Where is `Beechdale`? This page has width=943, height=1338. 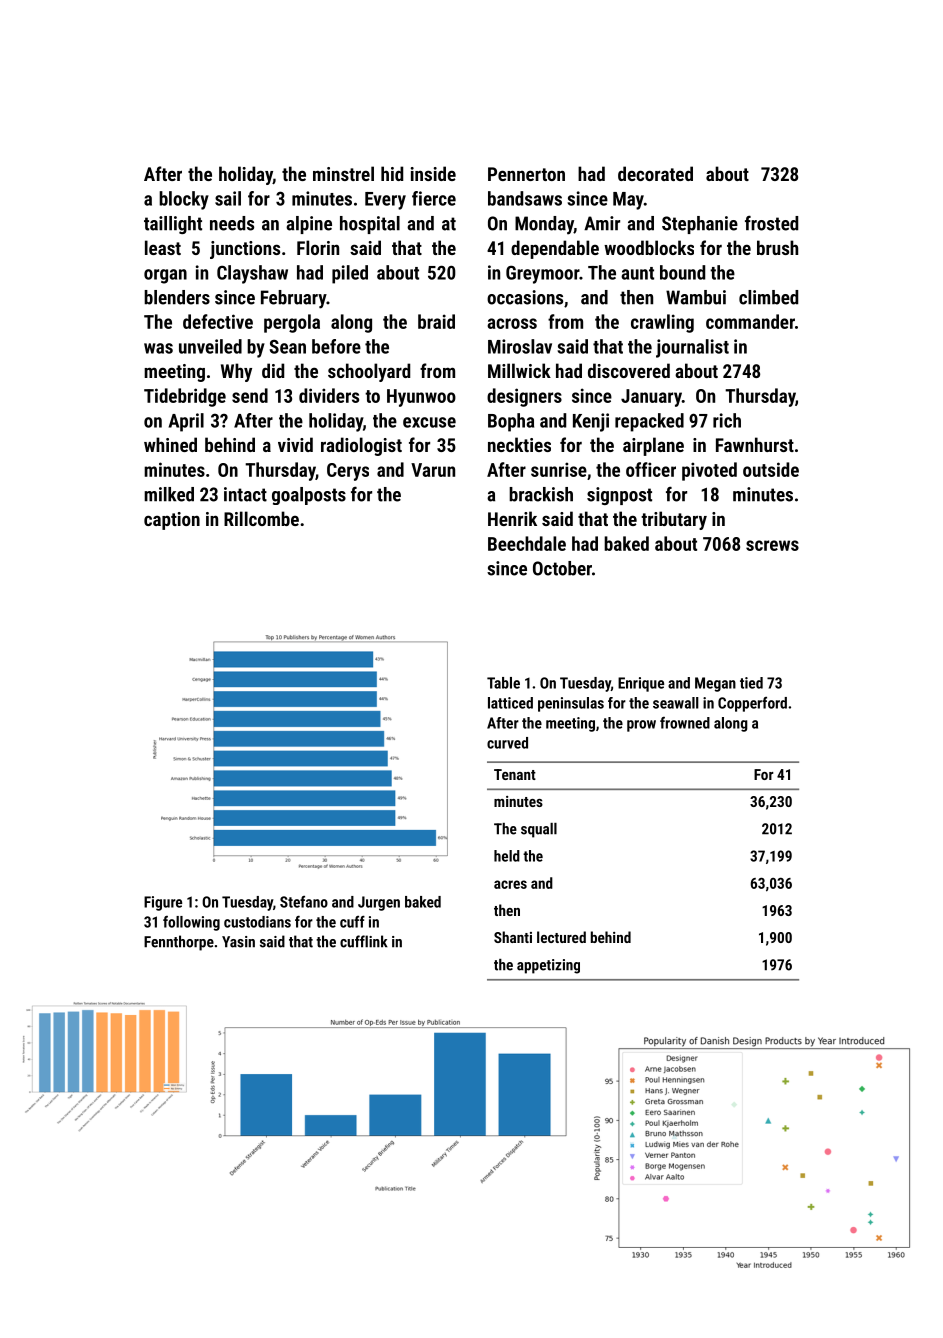
Beechdale is located at coordinates (527, 543).
